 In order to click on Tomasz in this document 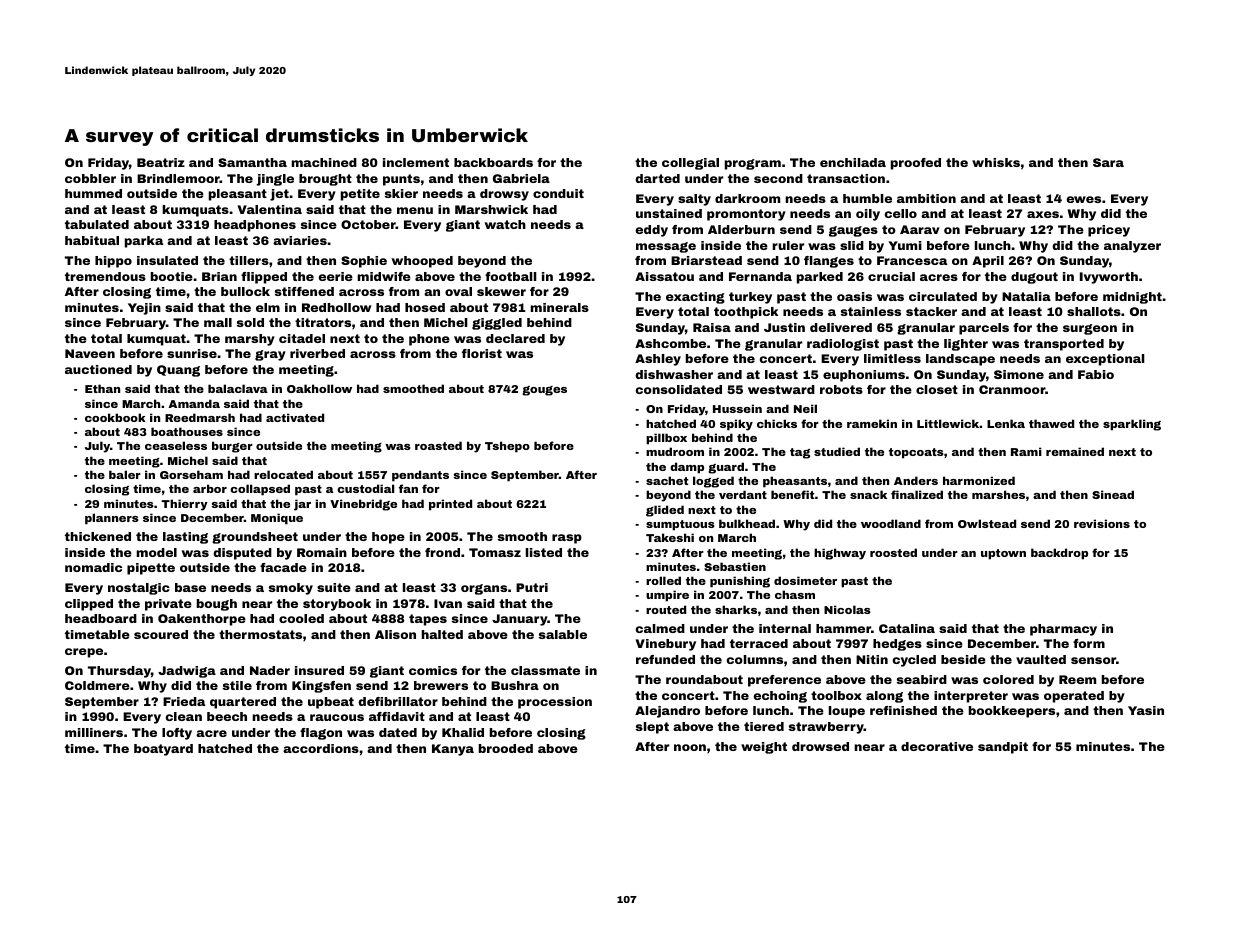, I will do `click(495, 552)`.
